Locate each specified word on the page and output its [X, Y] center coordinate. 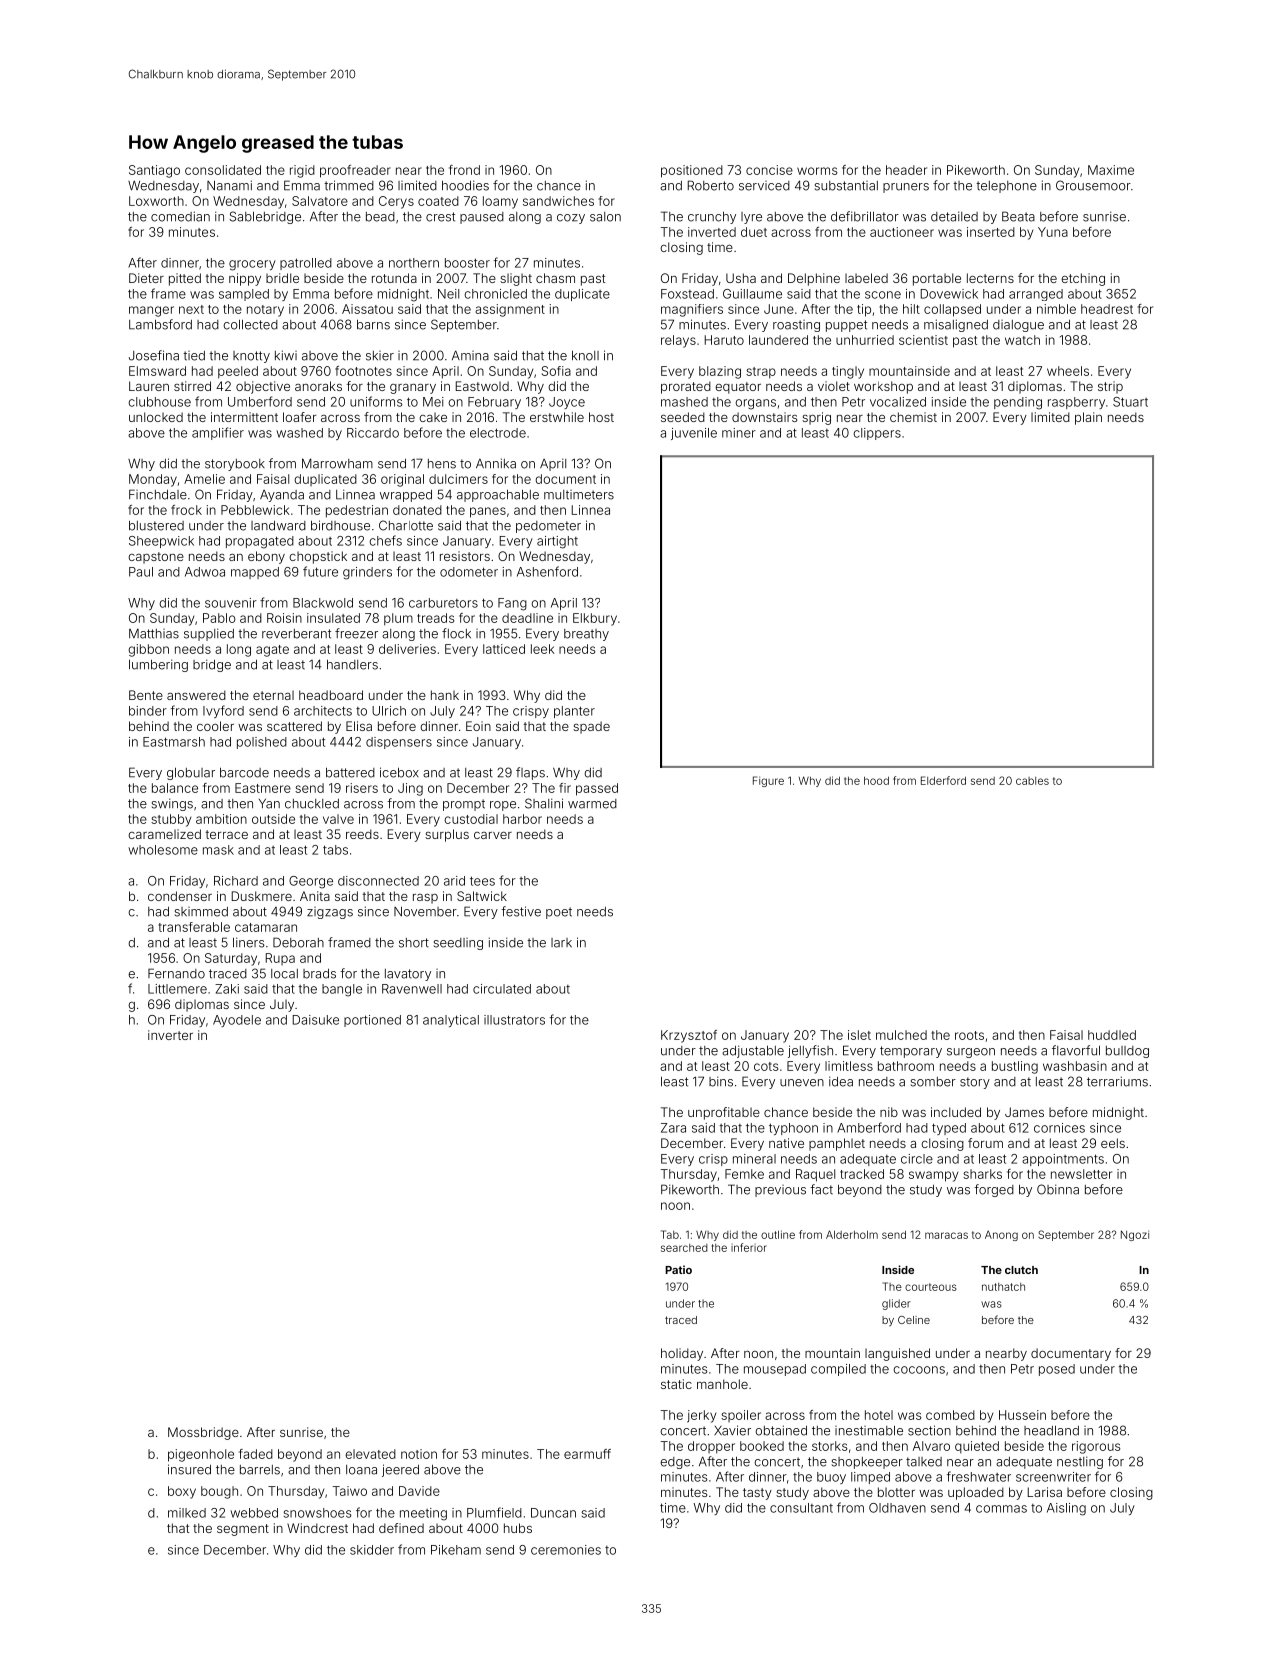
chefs [385, 540]
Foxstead [687, 294]
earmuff [587, 1454]
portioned [372, 1021]
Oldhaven [897, 1508]
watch [1022, 340]
